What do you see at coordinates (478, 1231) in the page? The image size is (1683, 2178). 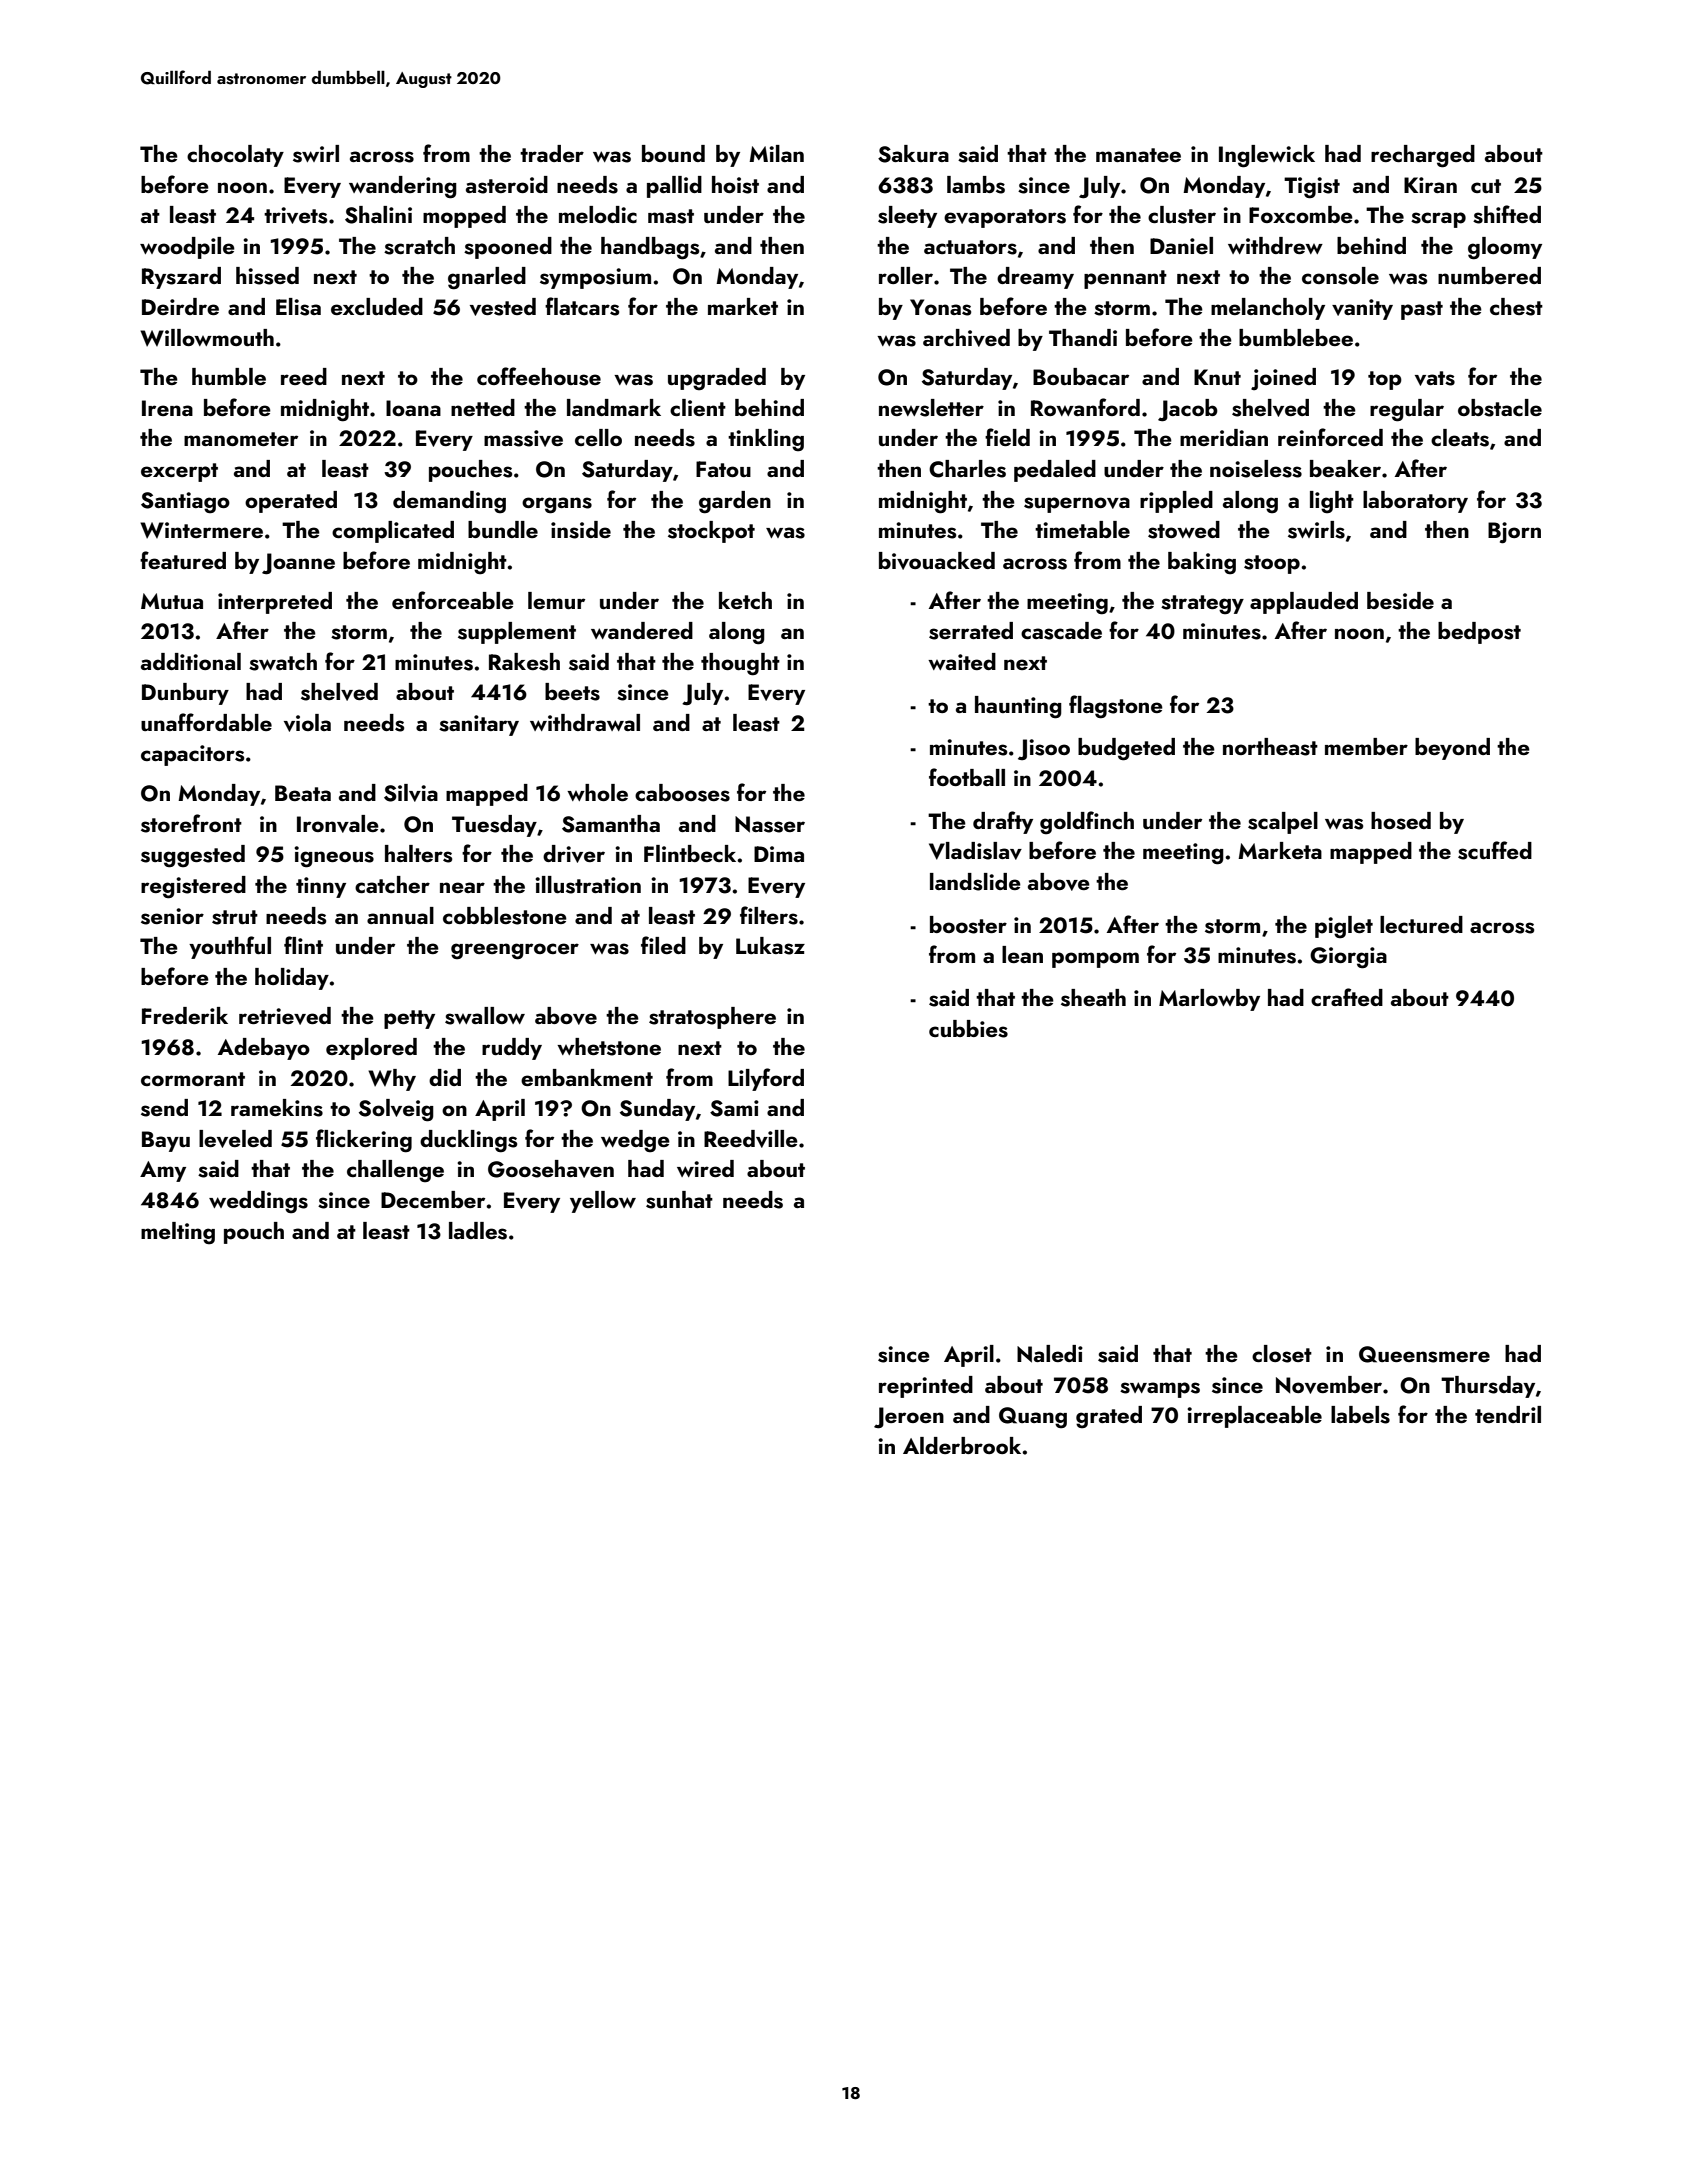 I see `ladles` at bounding box center [478, 1231].
